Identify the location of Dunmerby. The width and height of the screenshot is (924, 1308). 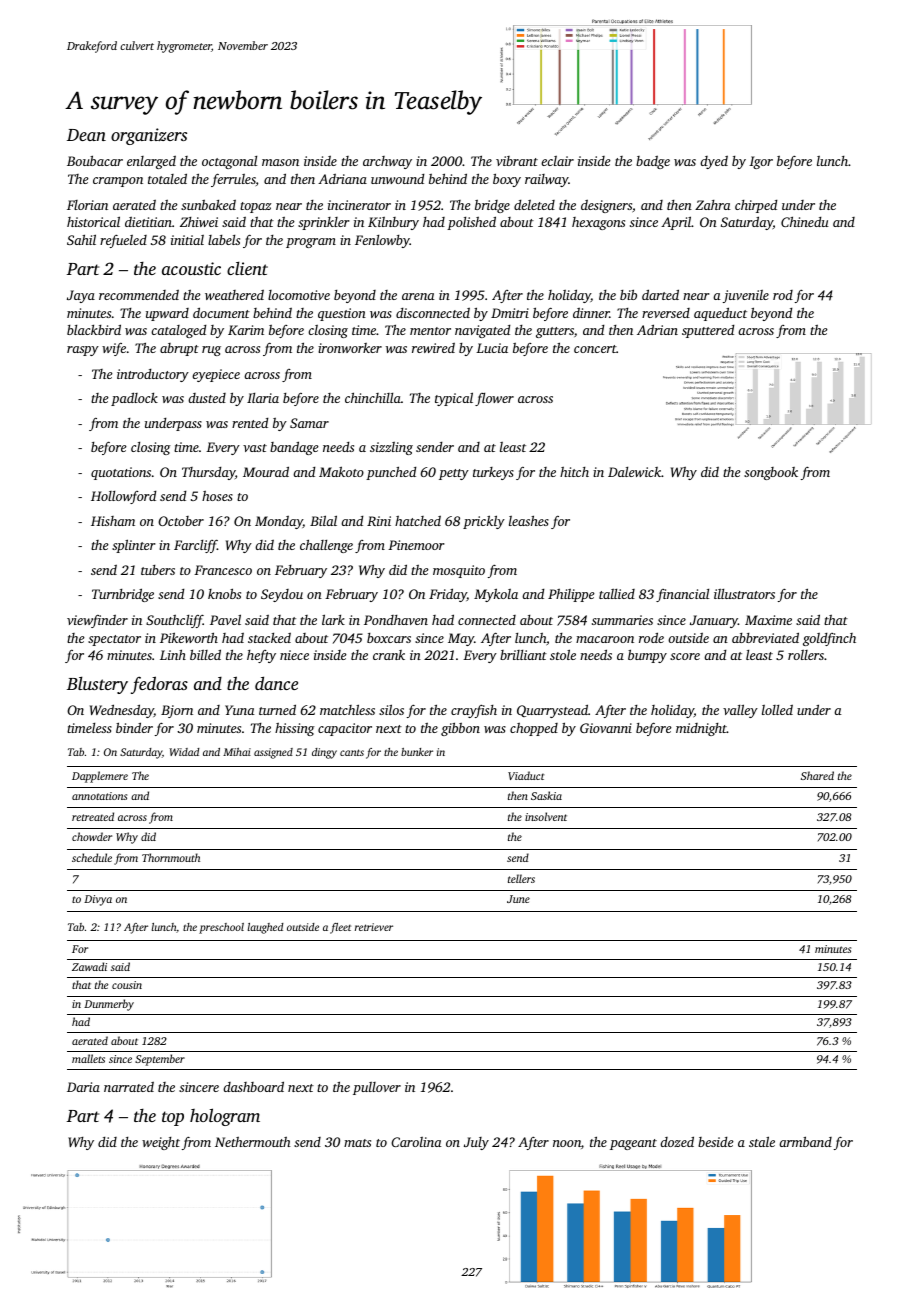
(109, 1005).
